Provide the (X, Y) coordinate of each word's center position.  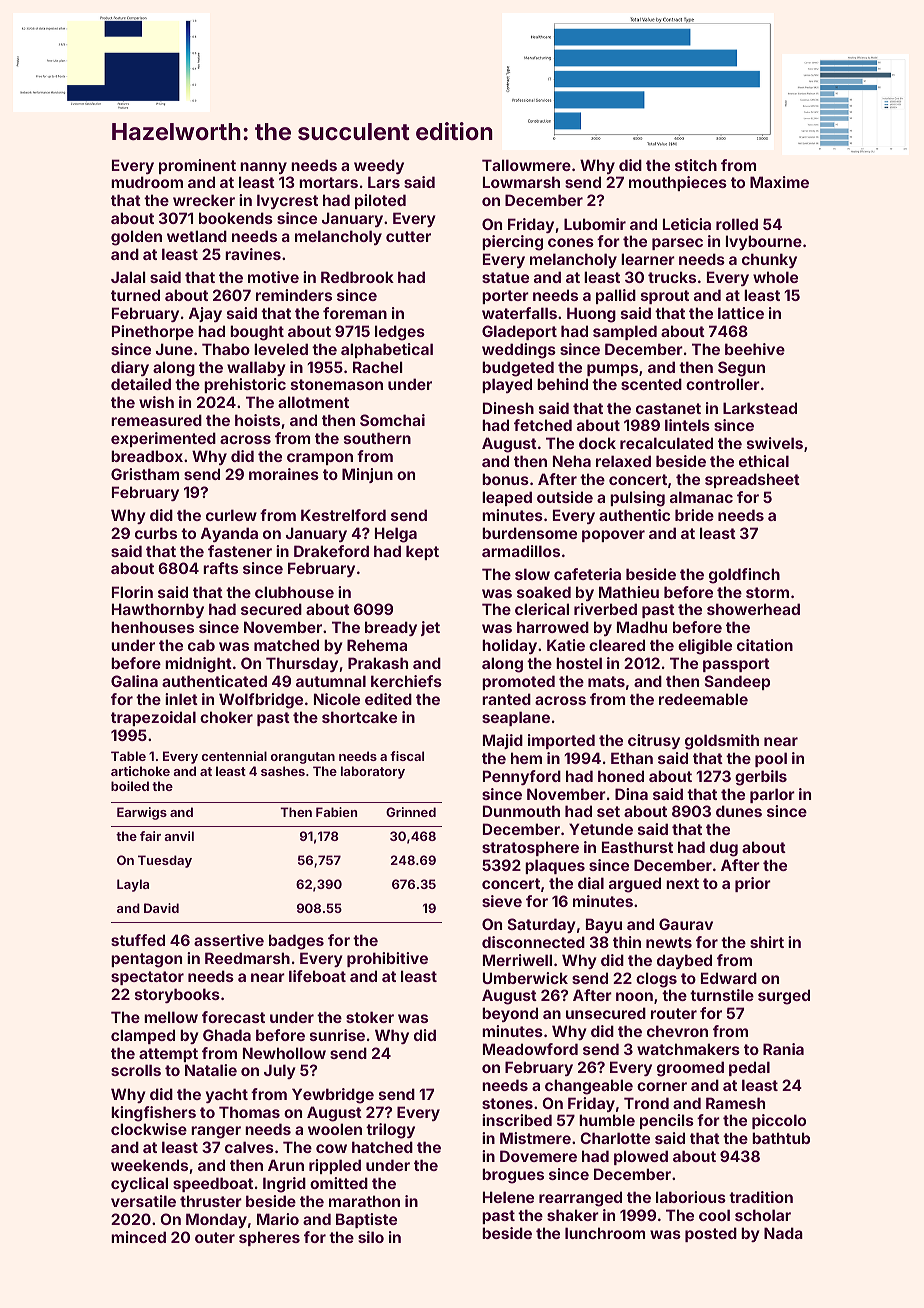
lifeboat (317, 976)
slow (532, 574)
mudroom (147, 182)
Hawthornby (158, 610)
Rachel (378, 367)
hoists (257, 420)
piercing (512, 243)
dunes (739, 811)
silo (371, 1237)
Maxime (779, 182)
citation (765, 645)
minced (138, 1237)
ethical (764, 461)
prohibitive (387, 959)
